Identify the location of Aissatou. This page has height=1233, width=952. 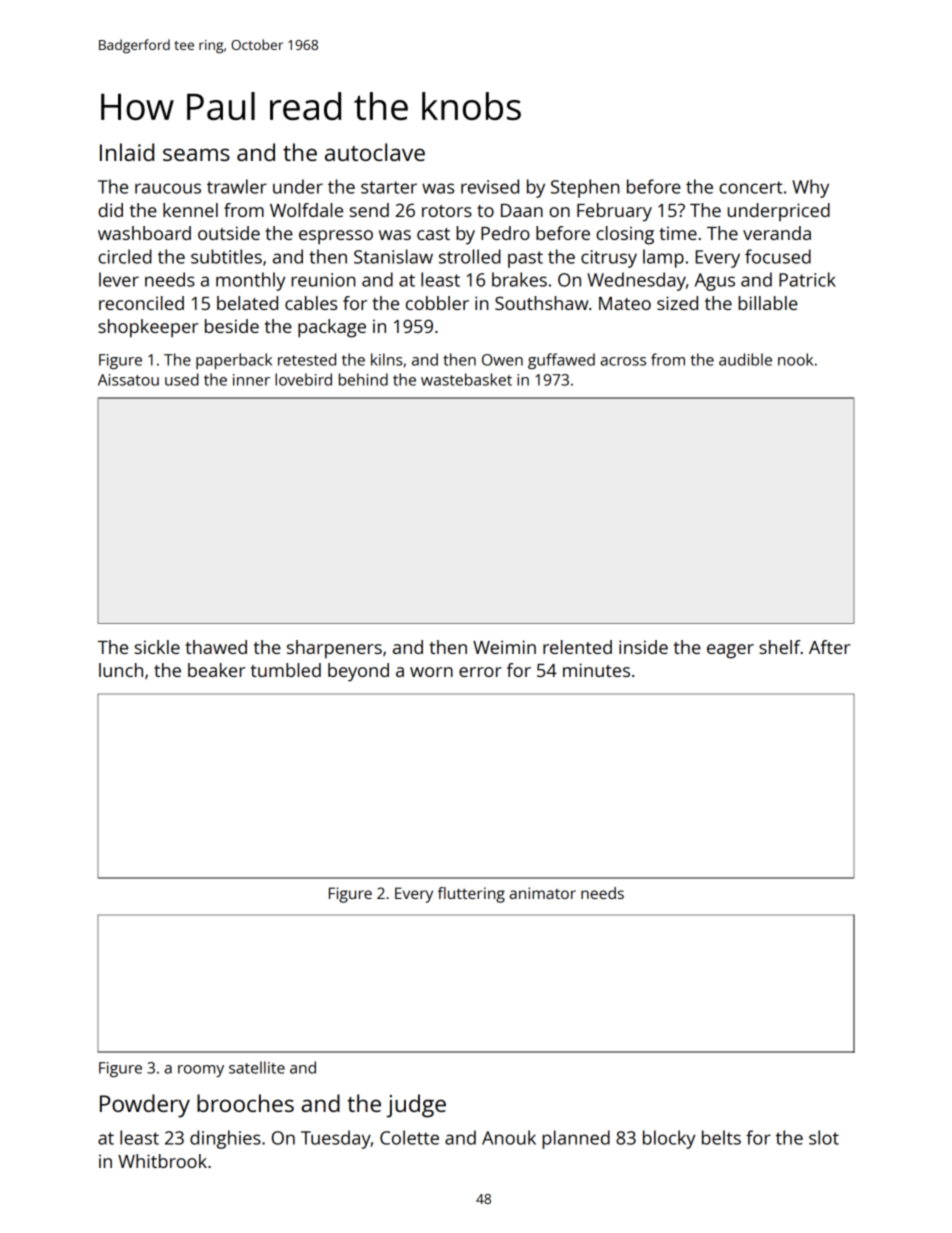
(128, 380).
